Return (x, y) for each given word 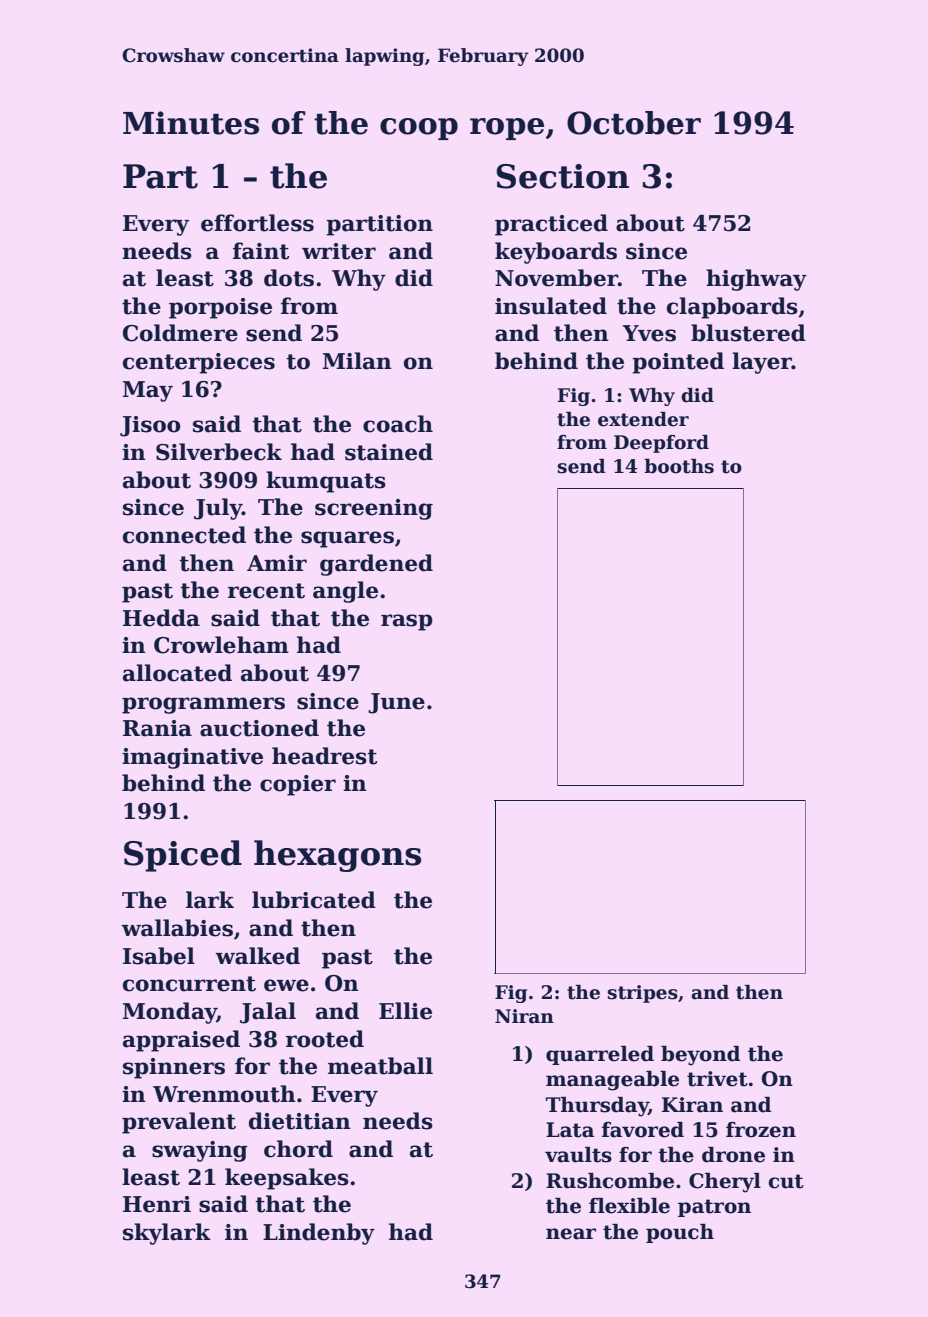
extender (643, 419)
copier (298, 785)
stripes (642, 994)
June (396, 703)
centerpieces (199, 363)
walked (257, 956)
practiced (551, 225)
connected (184, 535)
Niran (524, 1016)
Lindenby (319, 1234)
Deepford (661, 444)
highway (756, 280)
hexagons (337, 856)
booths (679, 466)
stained (389, 452)
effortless (257, 223)
